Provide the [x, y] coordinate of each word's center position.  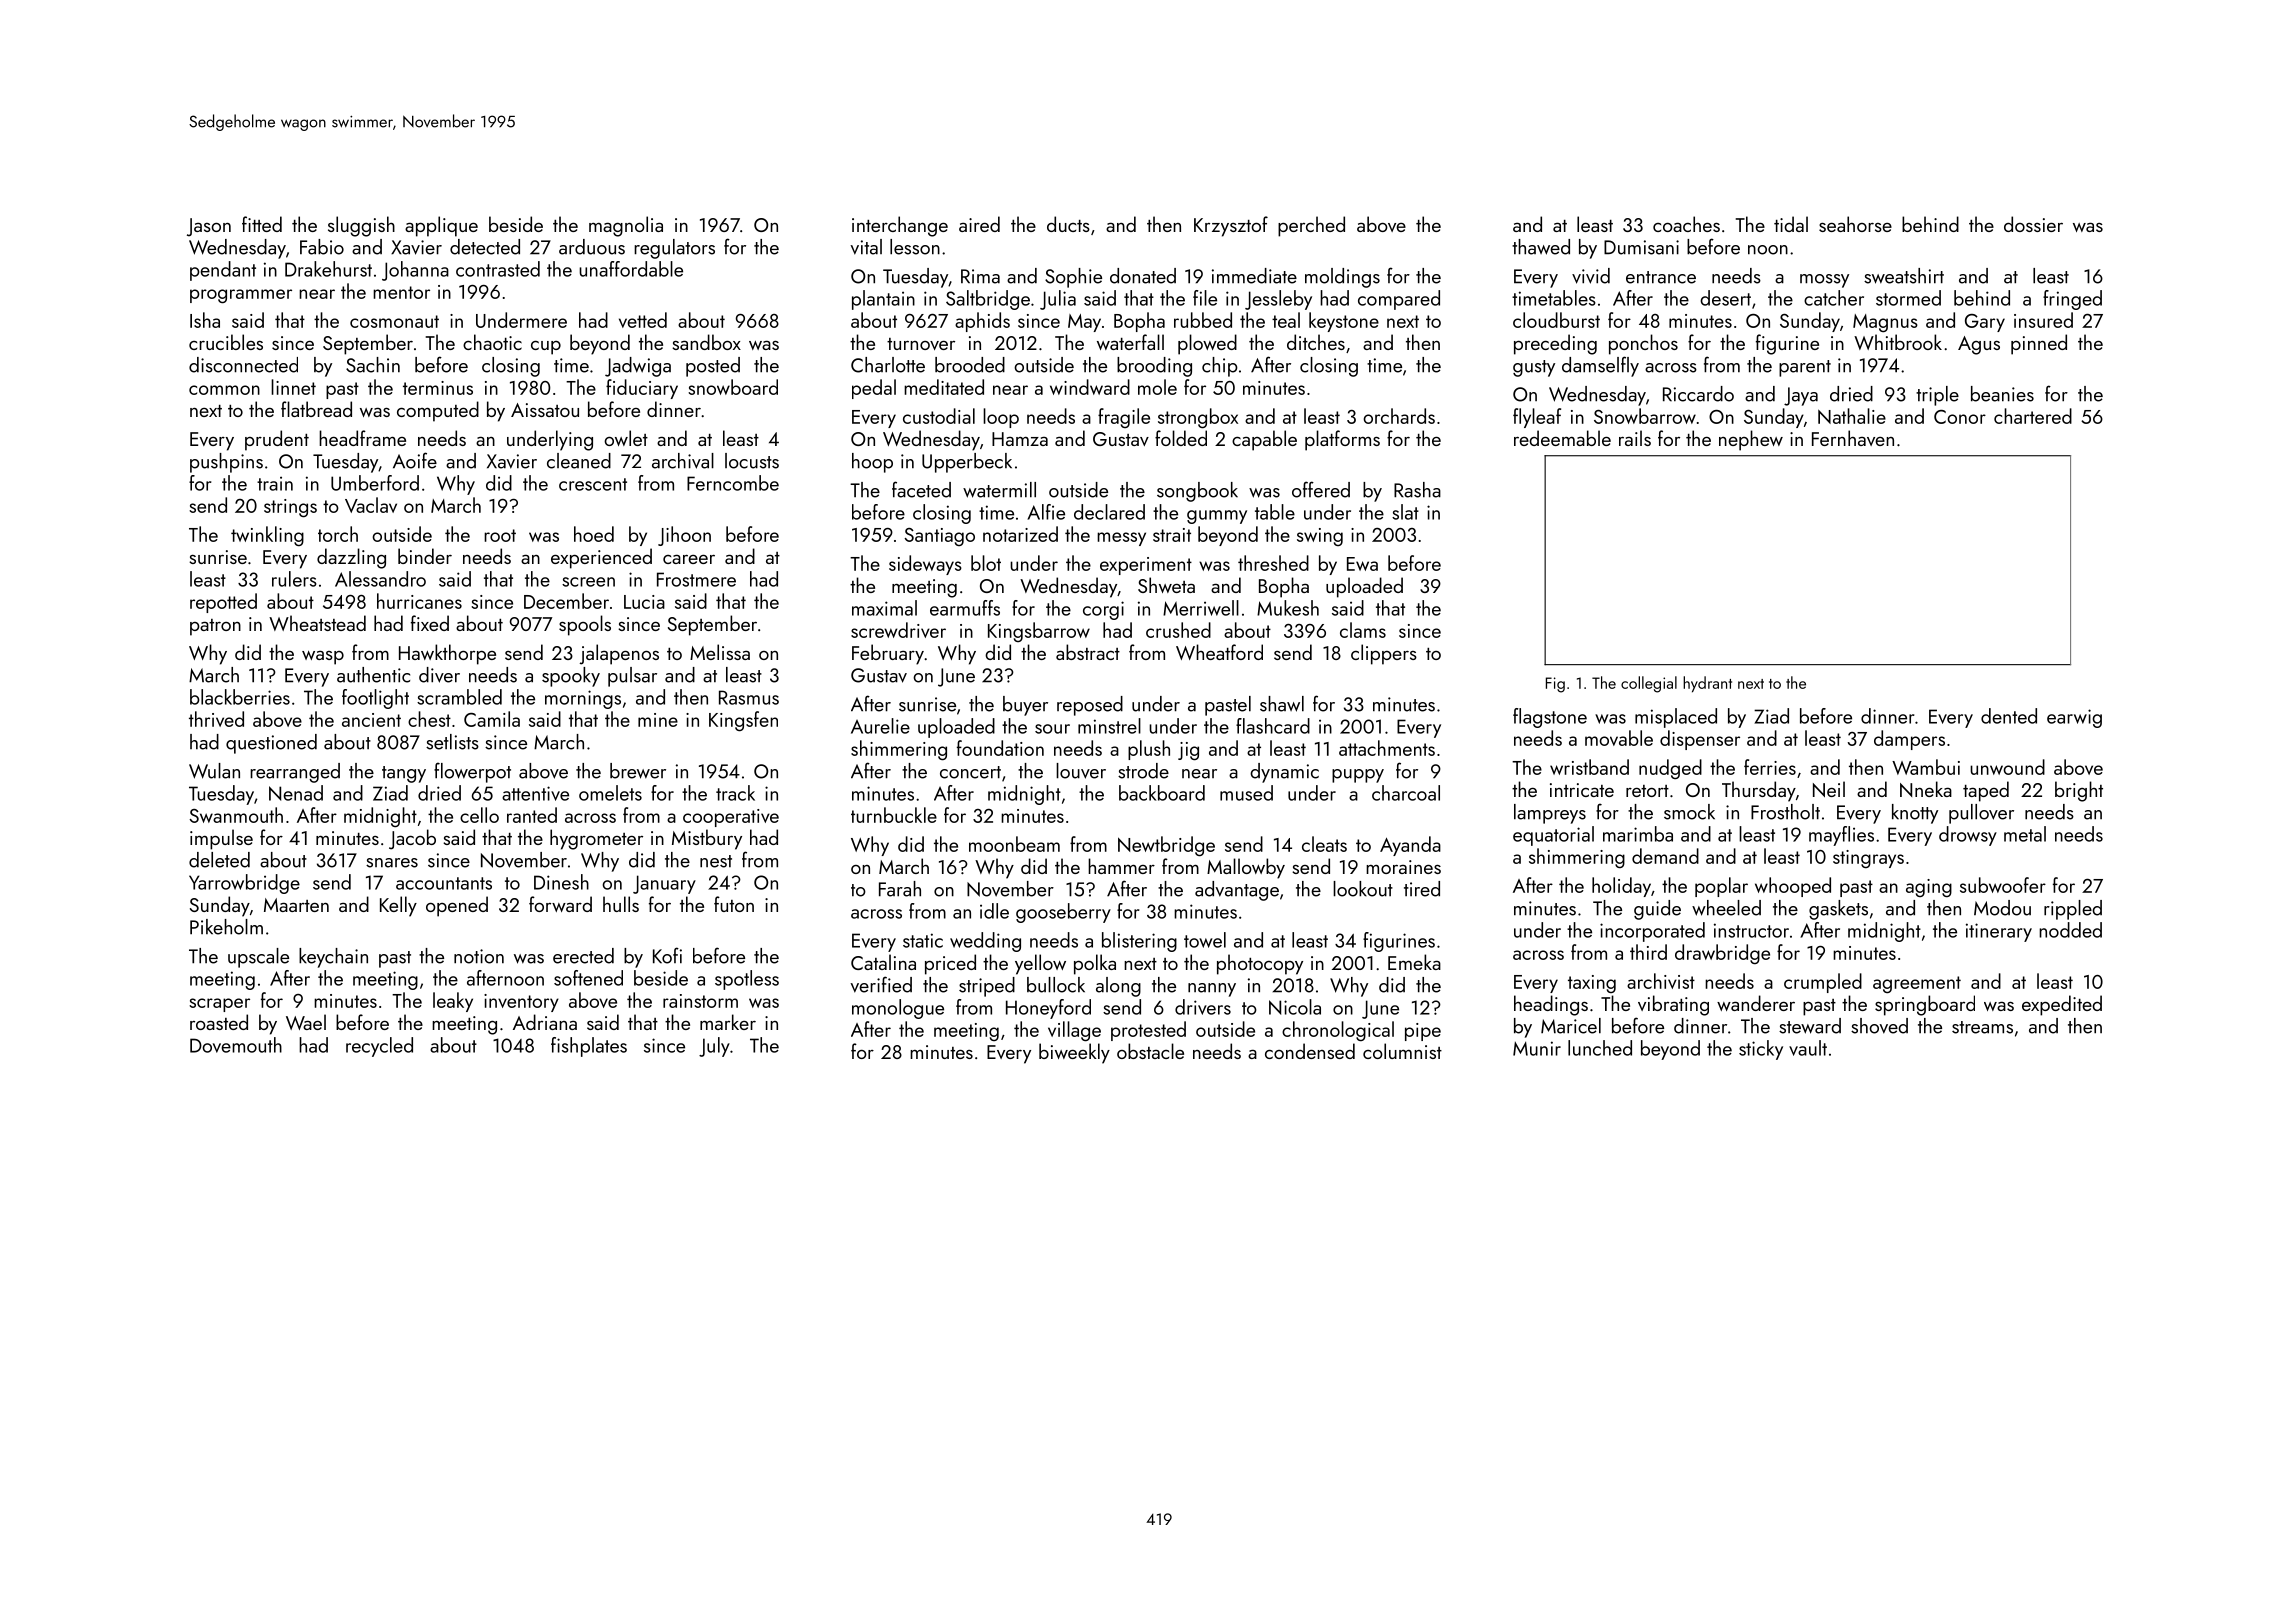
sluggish [361, 226]
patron [215, 627]
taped [1986, 791]
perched [1311, 226]
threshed [1273, 563]
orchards [1399, 416]
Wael [306, 1022]
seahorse [1855, 224]
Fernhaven [1853, 438]
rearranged [295, 773]
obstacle [1150, 1051]
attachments [1387, 748]
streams [1982, 1027]
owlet [626, 438]
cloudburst [1556, 320]
